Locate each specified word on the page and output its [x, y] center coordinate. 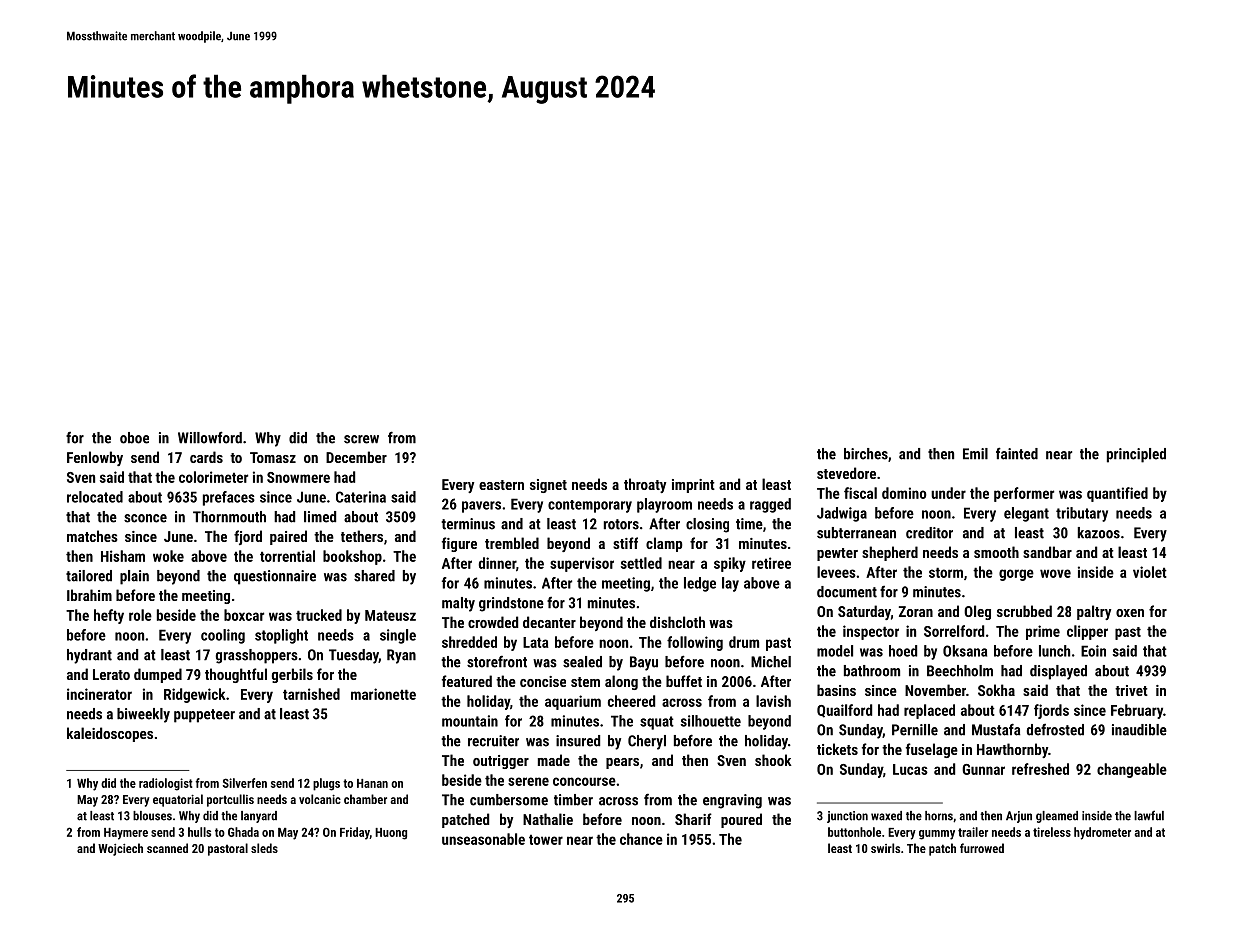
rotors [621, 524]
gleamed [1057, 817]
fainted [1017, 453]
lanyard [259, 817]
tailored [89, 576]
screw [361, 439]
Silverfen [245, 783]
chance [641, 839]
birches [866, 454]
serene [528, 781]
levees [836, 572]
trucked [319, 615]
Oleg [977, 612]
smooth [996, 552]
